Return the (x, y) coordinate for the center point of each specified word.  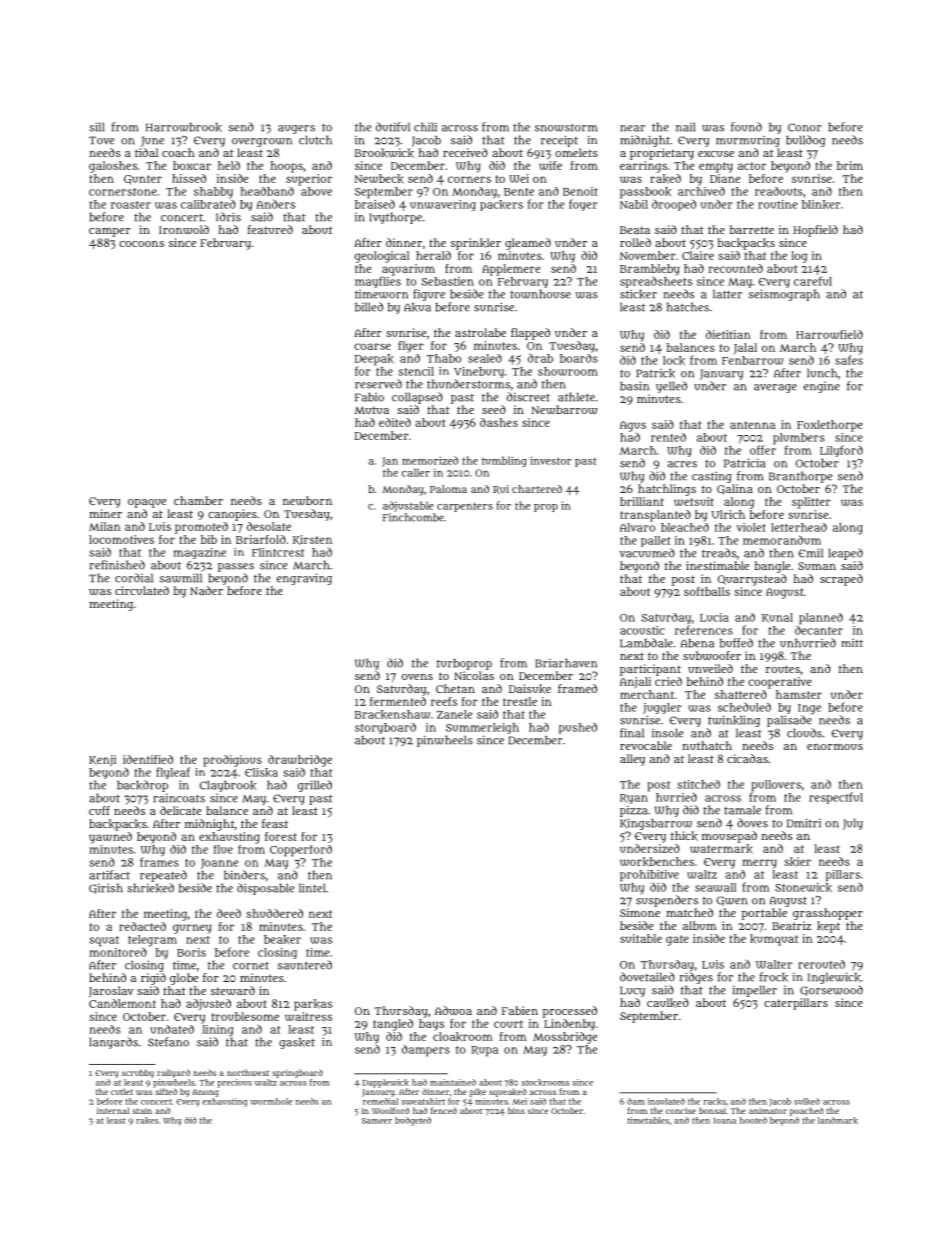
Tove (101, 140)
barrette (752, 229)
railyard (173, 1073)
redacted (142, 926)
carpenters (465, 507)
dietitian (728, 334)
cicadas (747, 758)
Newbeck (379, 179)
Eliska (261, 772)
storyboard (385, 728)
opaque (147, 503)
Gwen (732, 901)
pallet (656, 541)
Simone (640, 912)
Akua (417, 307)
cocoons (141, 244)
